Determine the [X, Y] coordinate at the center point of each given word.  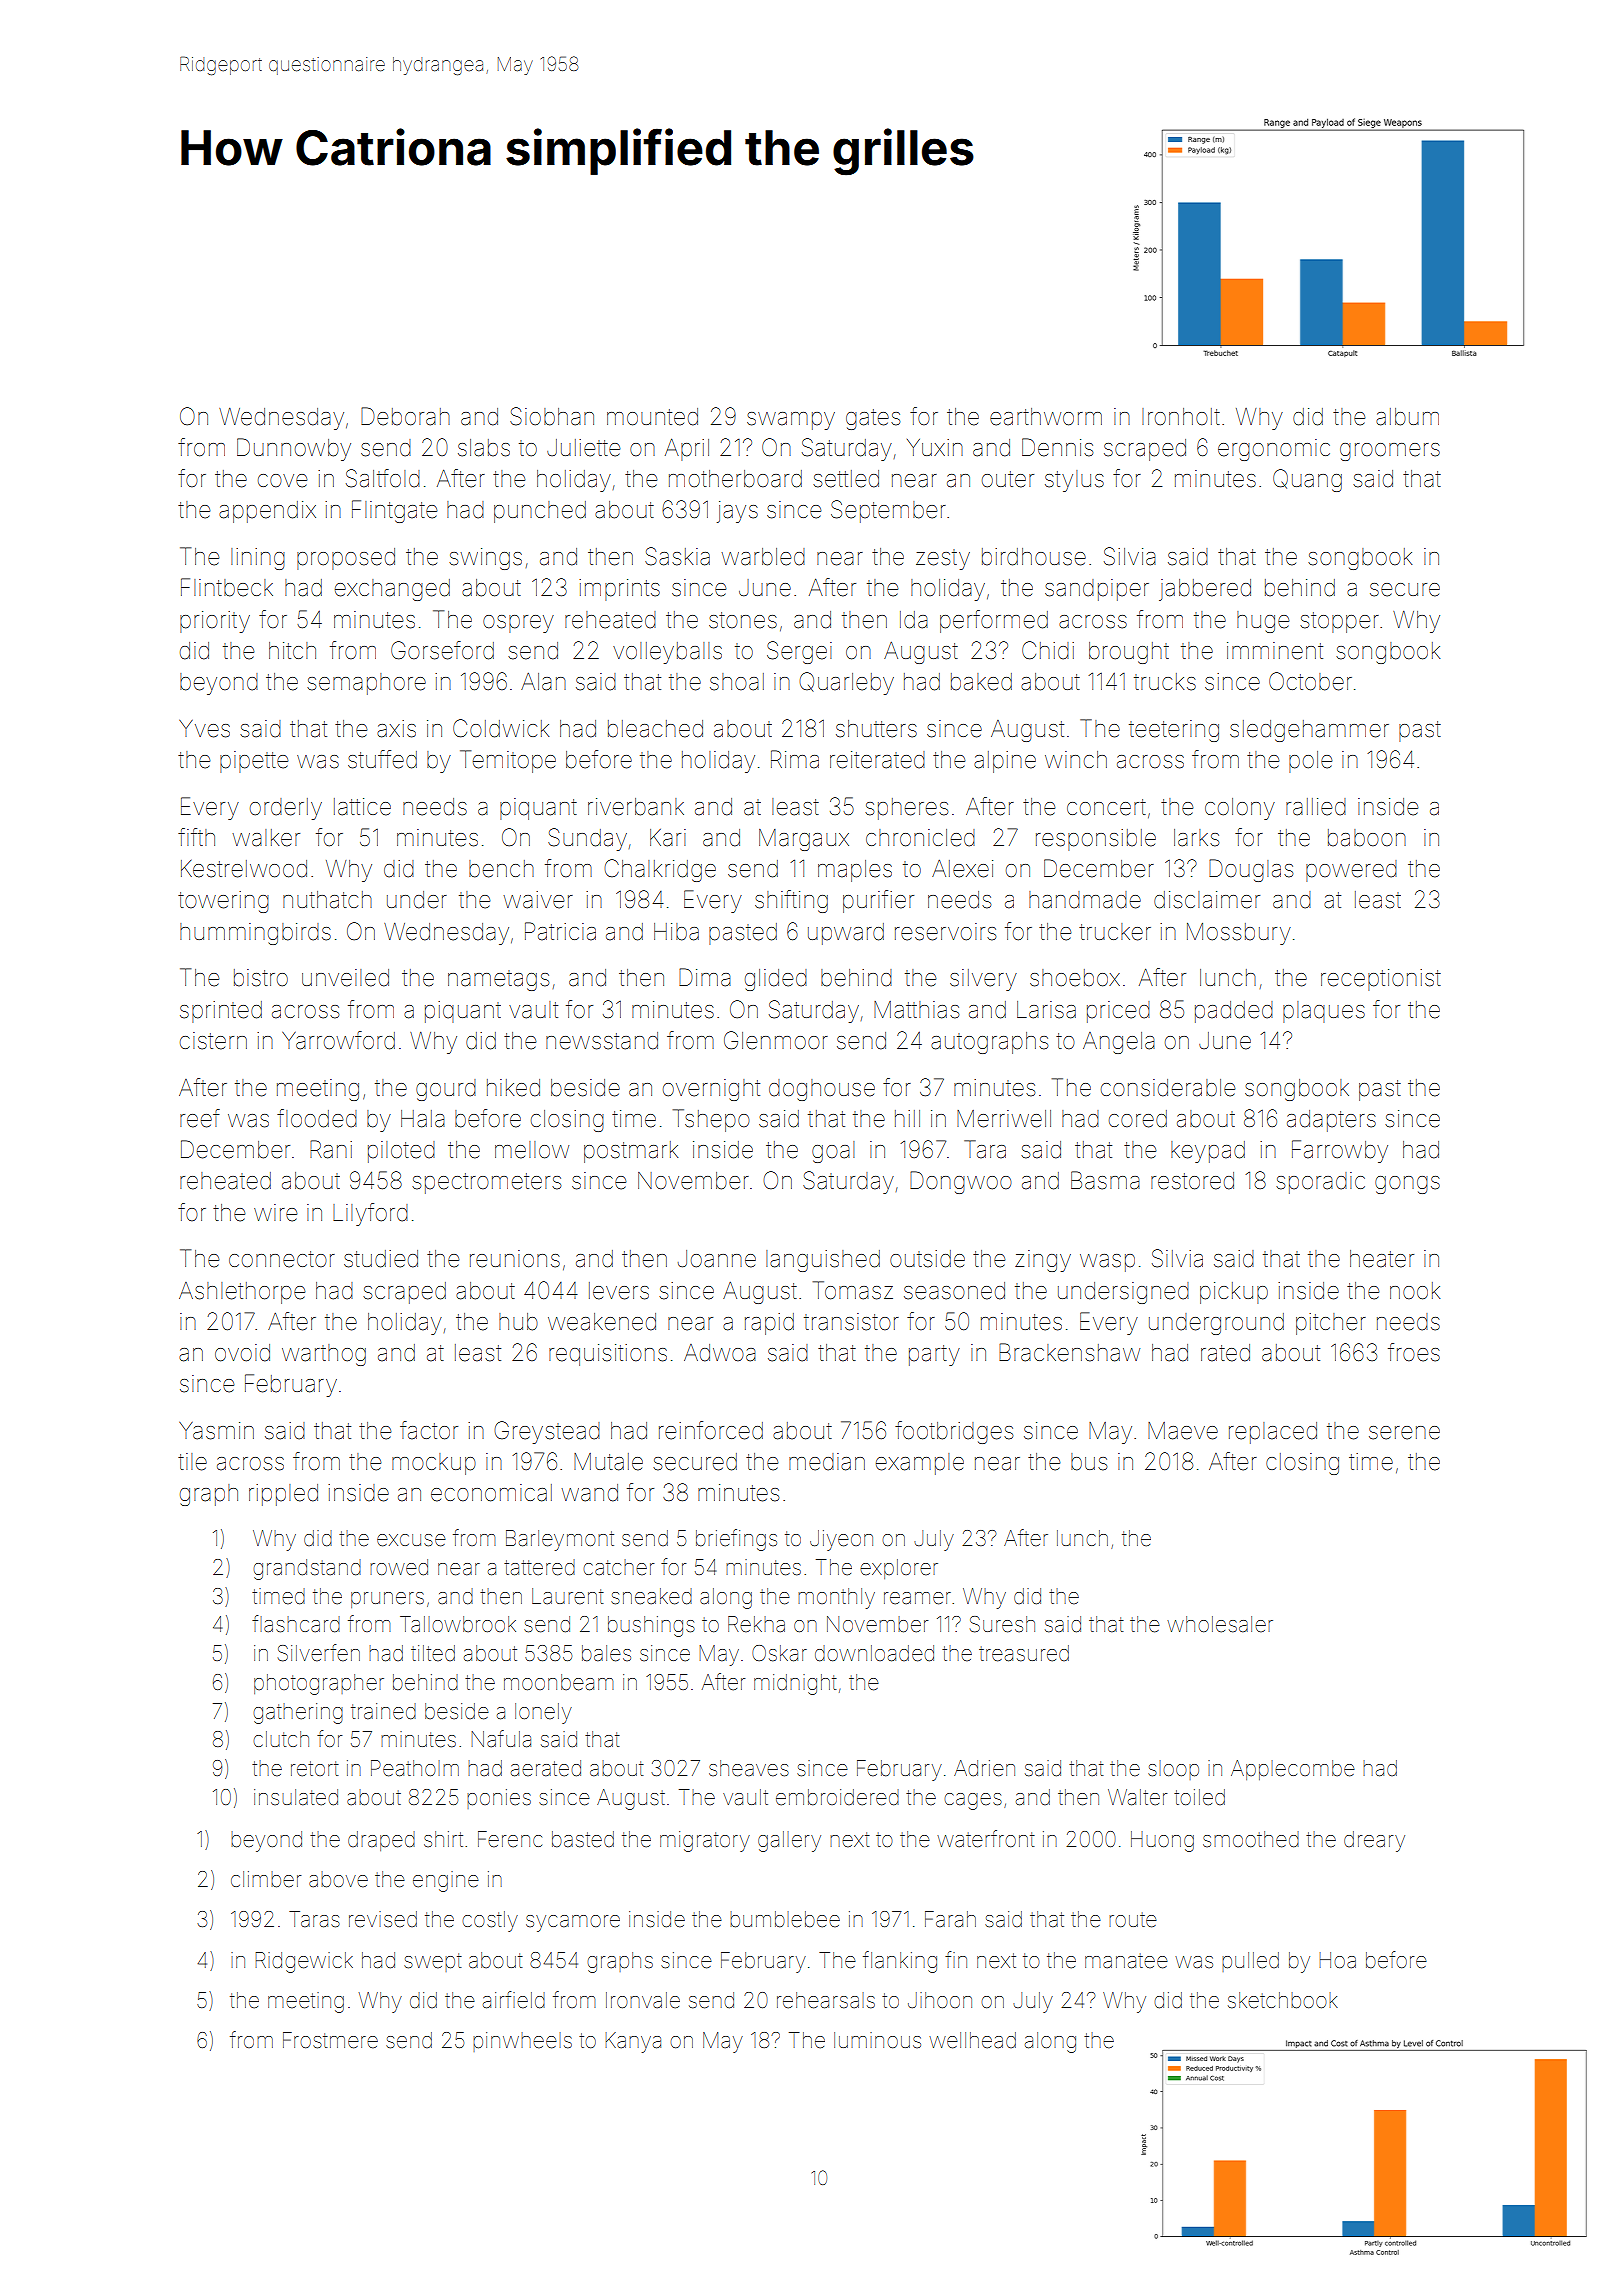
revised [383, 1919]
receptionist [1381, 980]
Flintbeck [227, 587]
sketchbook [1283, 2000]
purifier [878, 901]
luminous [877, 2040]
